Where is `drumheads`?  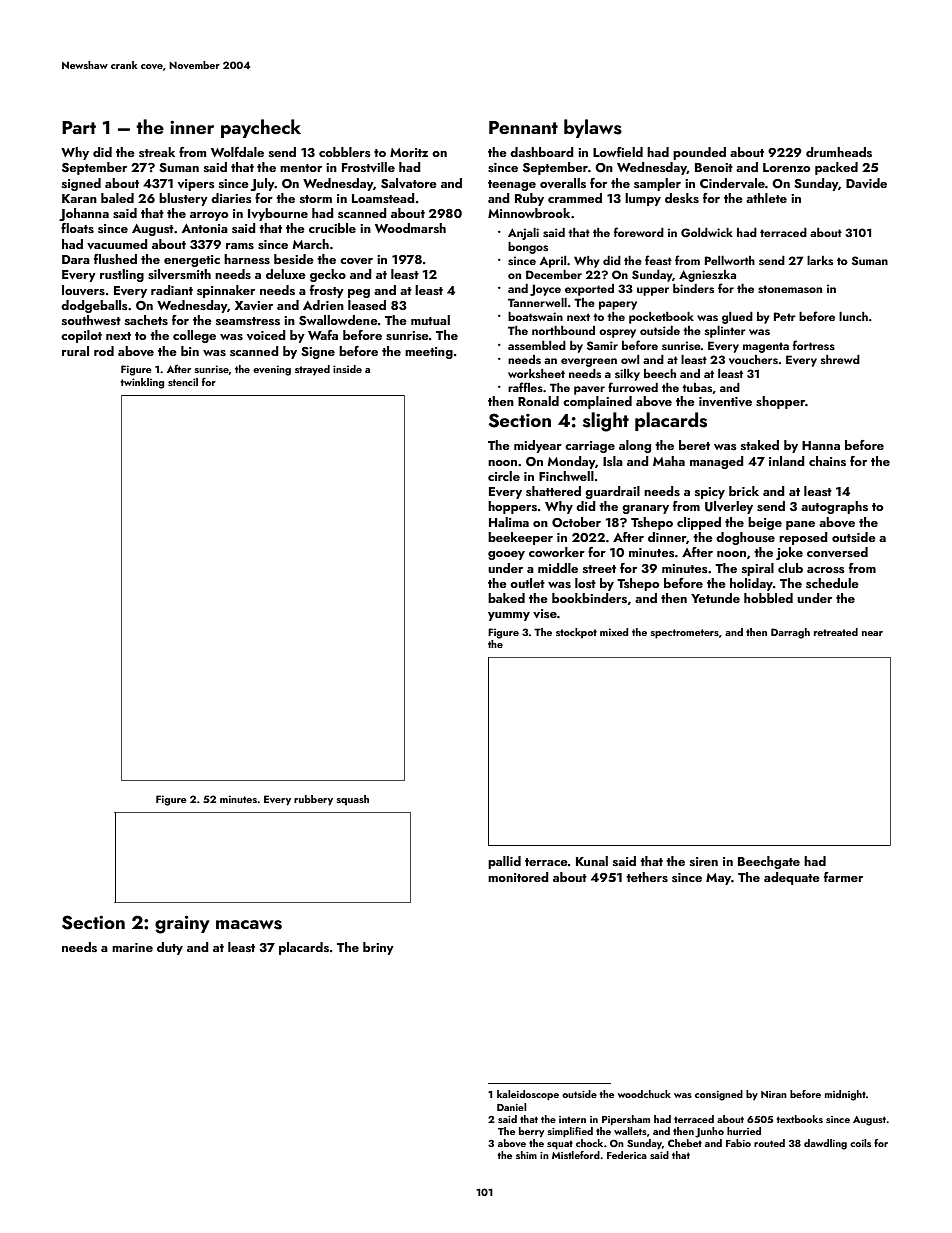 drumheads is located at coordinates (839, 152).
